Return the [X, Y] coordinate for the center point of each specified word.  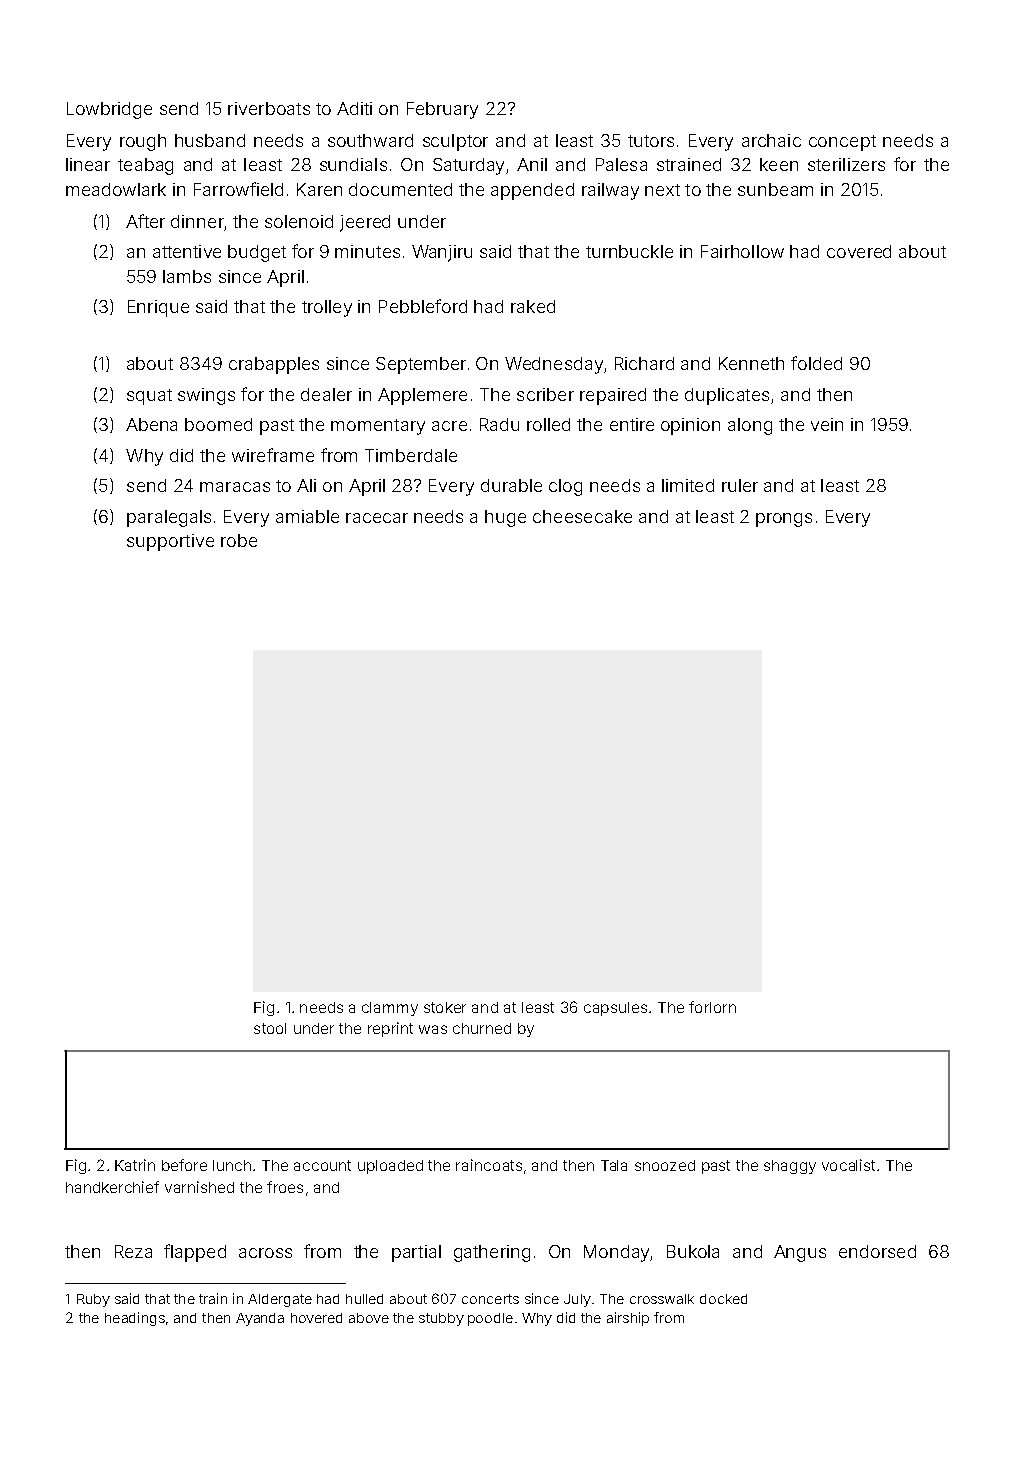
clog [565, 487]
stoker [445, 1007]
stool [270, 1028]
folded [816, 363]
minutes [367, 251]
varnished [199, 1187]
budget [257, 253]
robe [239, 540]
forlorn [712, 1007]
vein [827, 424]
